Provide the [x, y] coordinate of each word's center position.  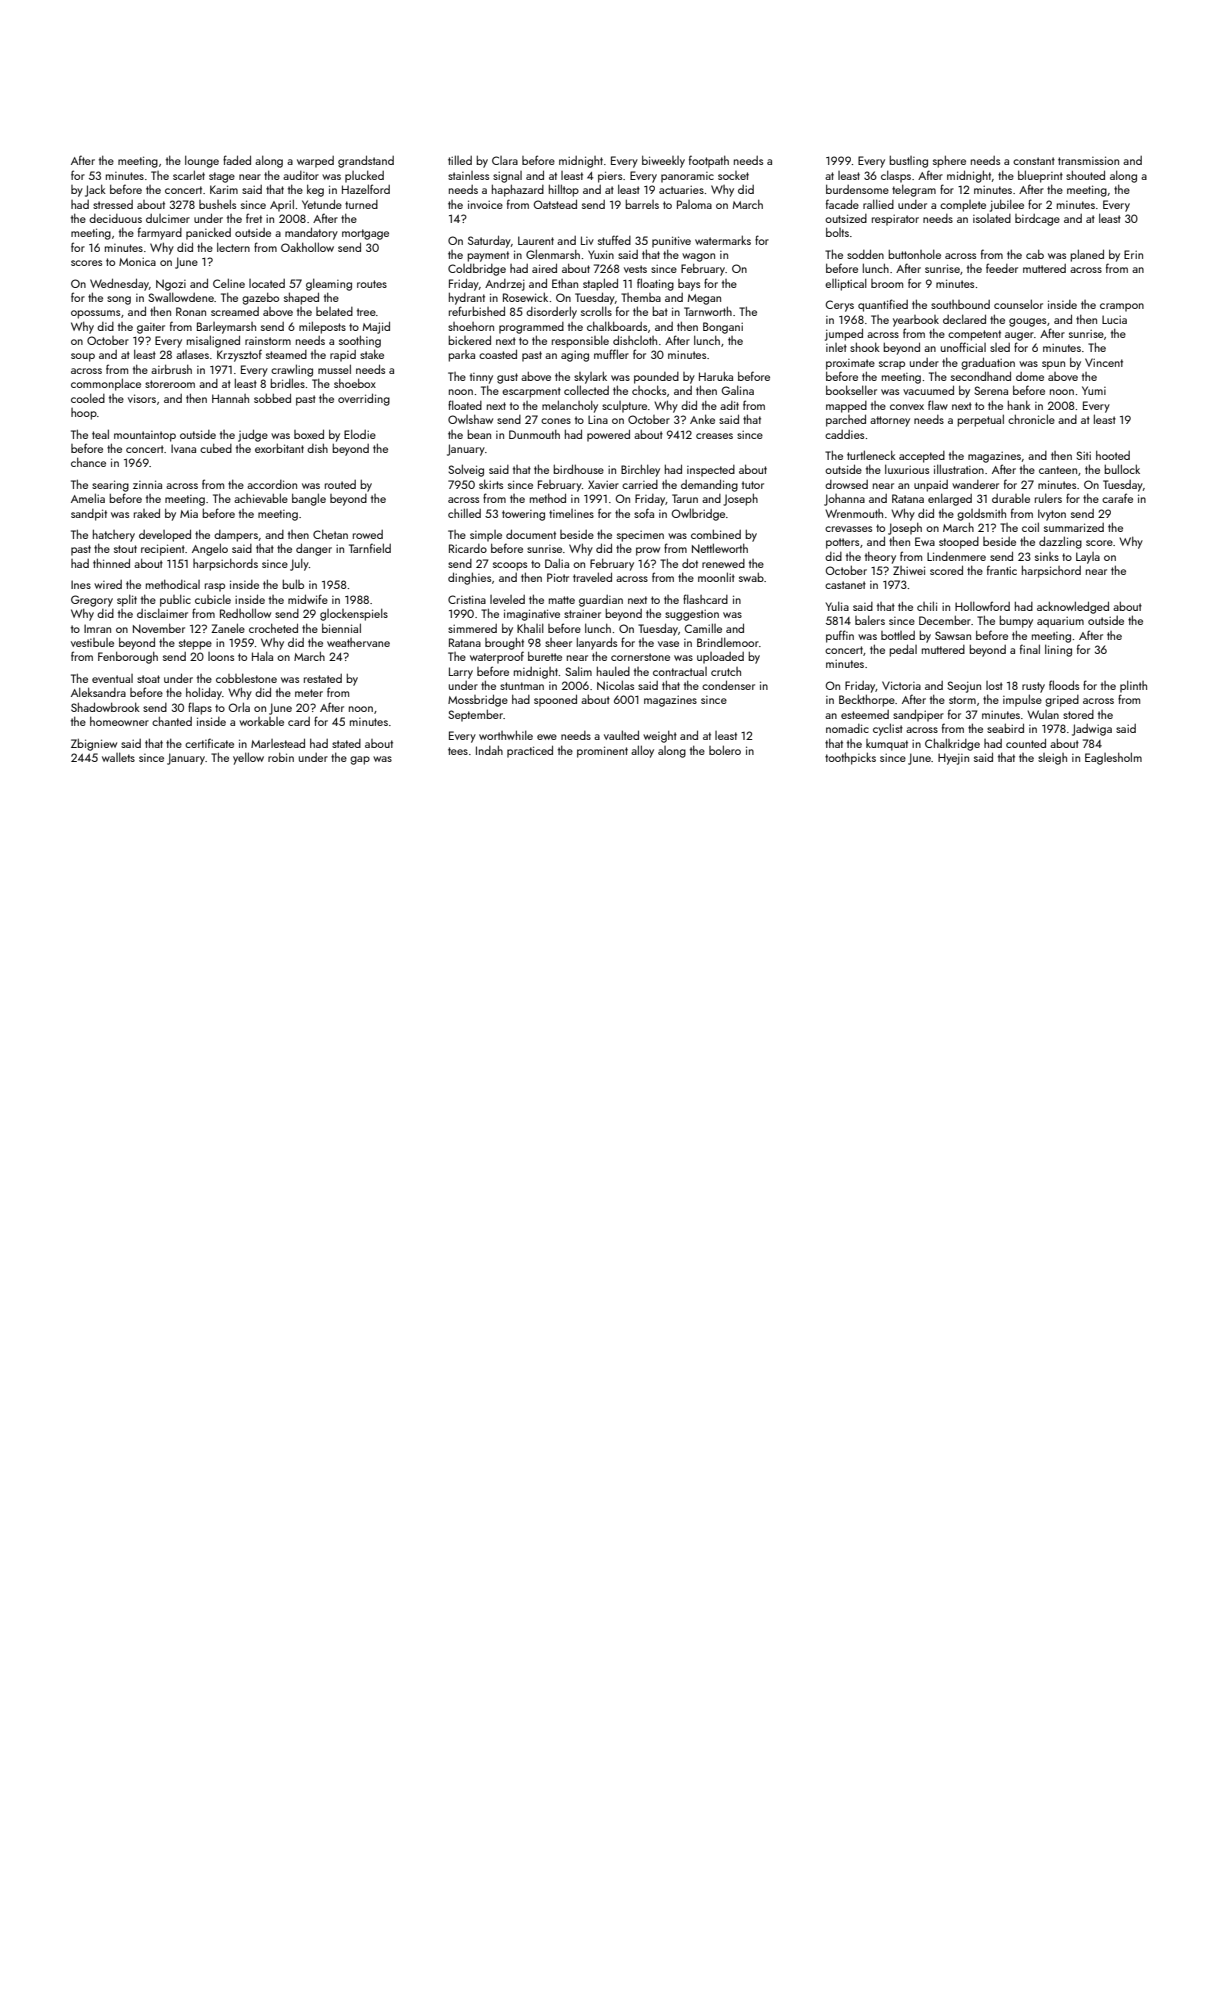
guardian [601, 601]
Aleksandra [98, 692]
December [945, 620]
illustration [959, 469]
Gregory [92, 601]
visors [142, 398]
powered [608, 435]
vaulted [621, 735]
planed [1087, 255]
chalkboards [617, 326]
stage [222, 177]
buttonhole [914, 254]
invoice [485, 204]
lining [1058, 650]
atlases [192, 354]
